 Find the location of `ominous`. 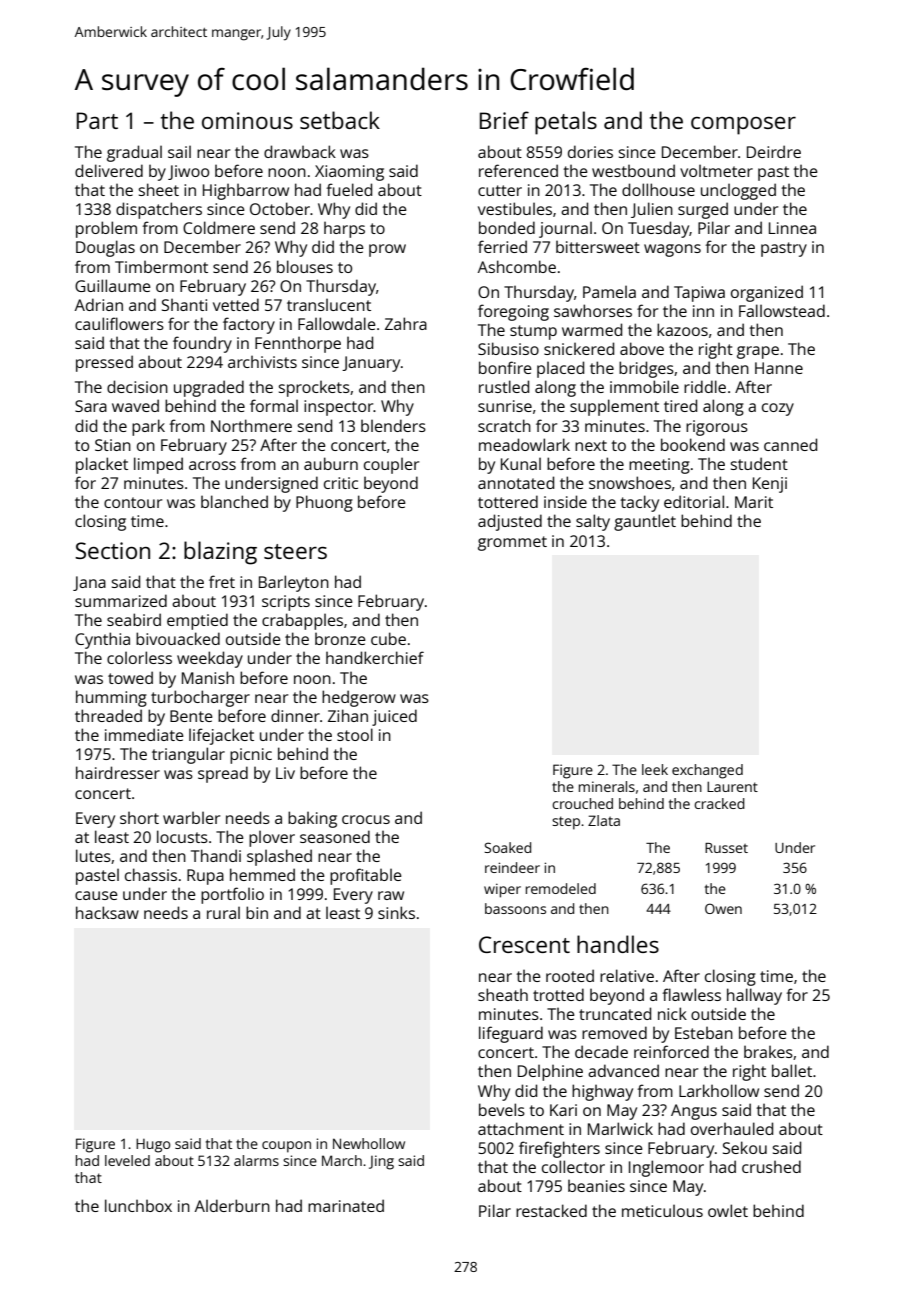

ominous is located at coordinates (247, 120).
